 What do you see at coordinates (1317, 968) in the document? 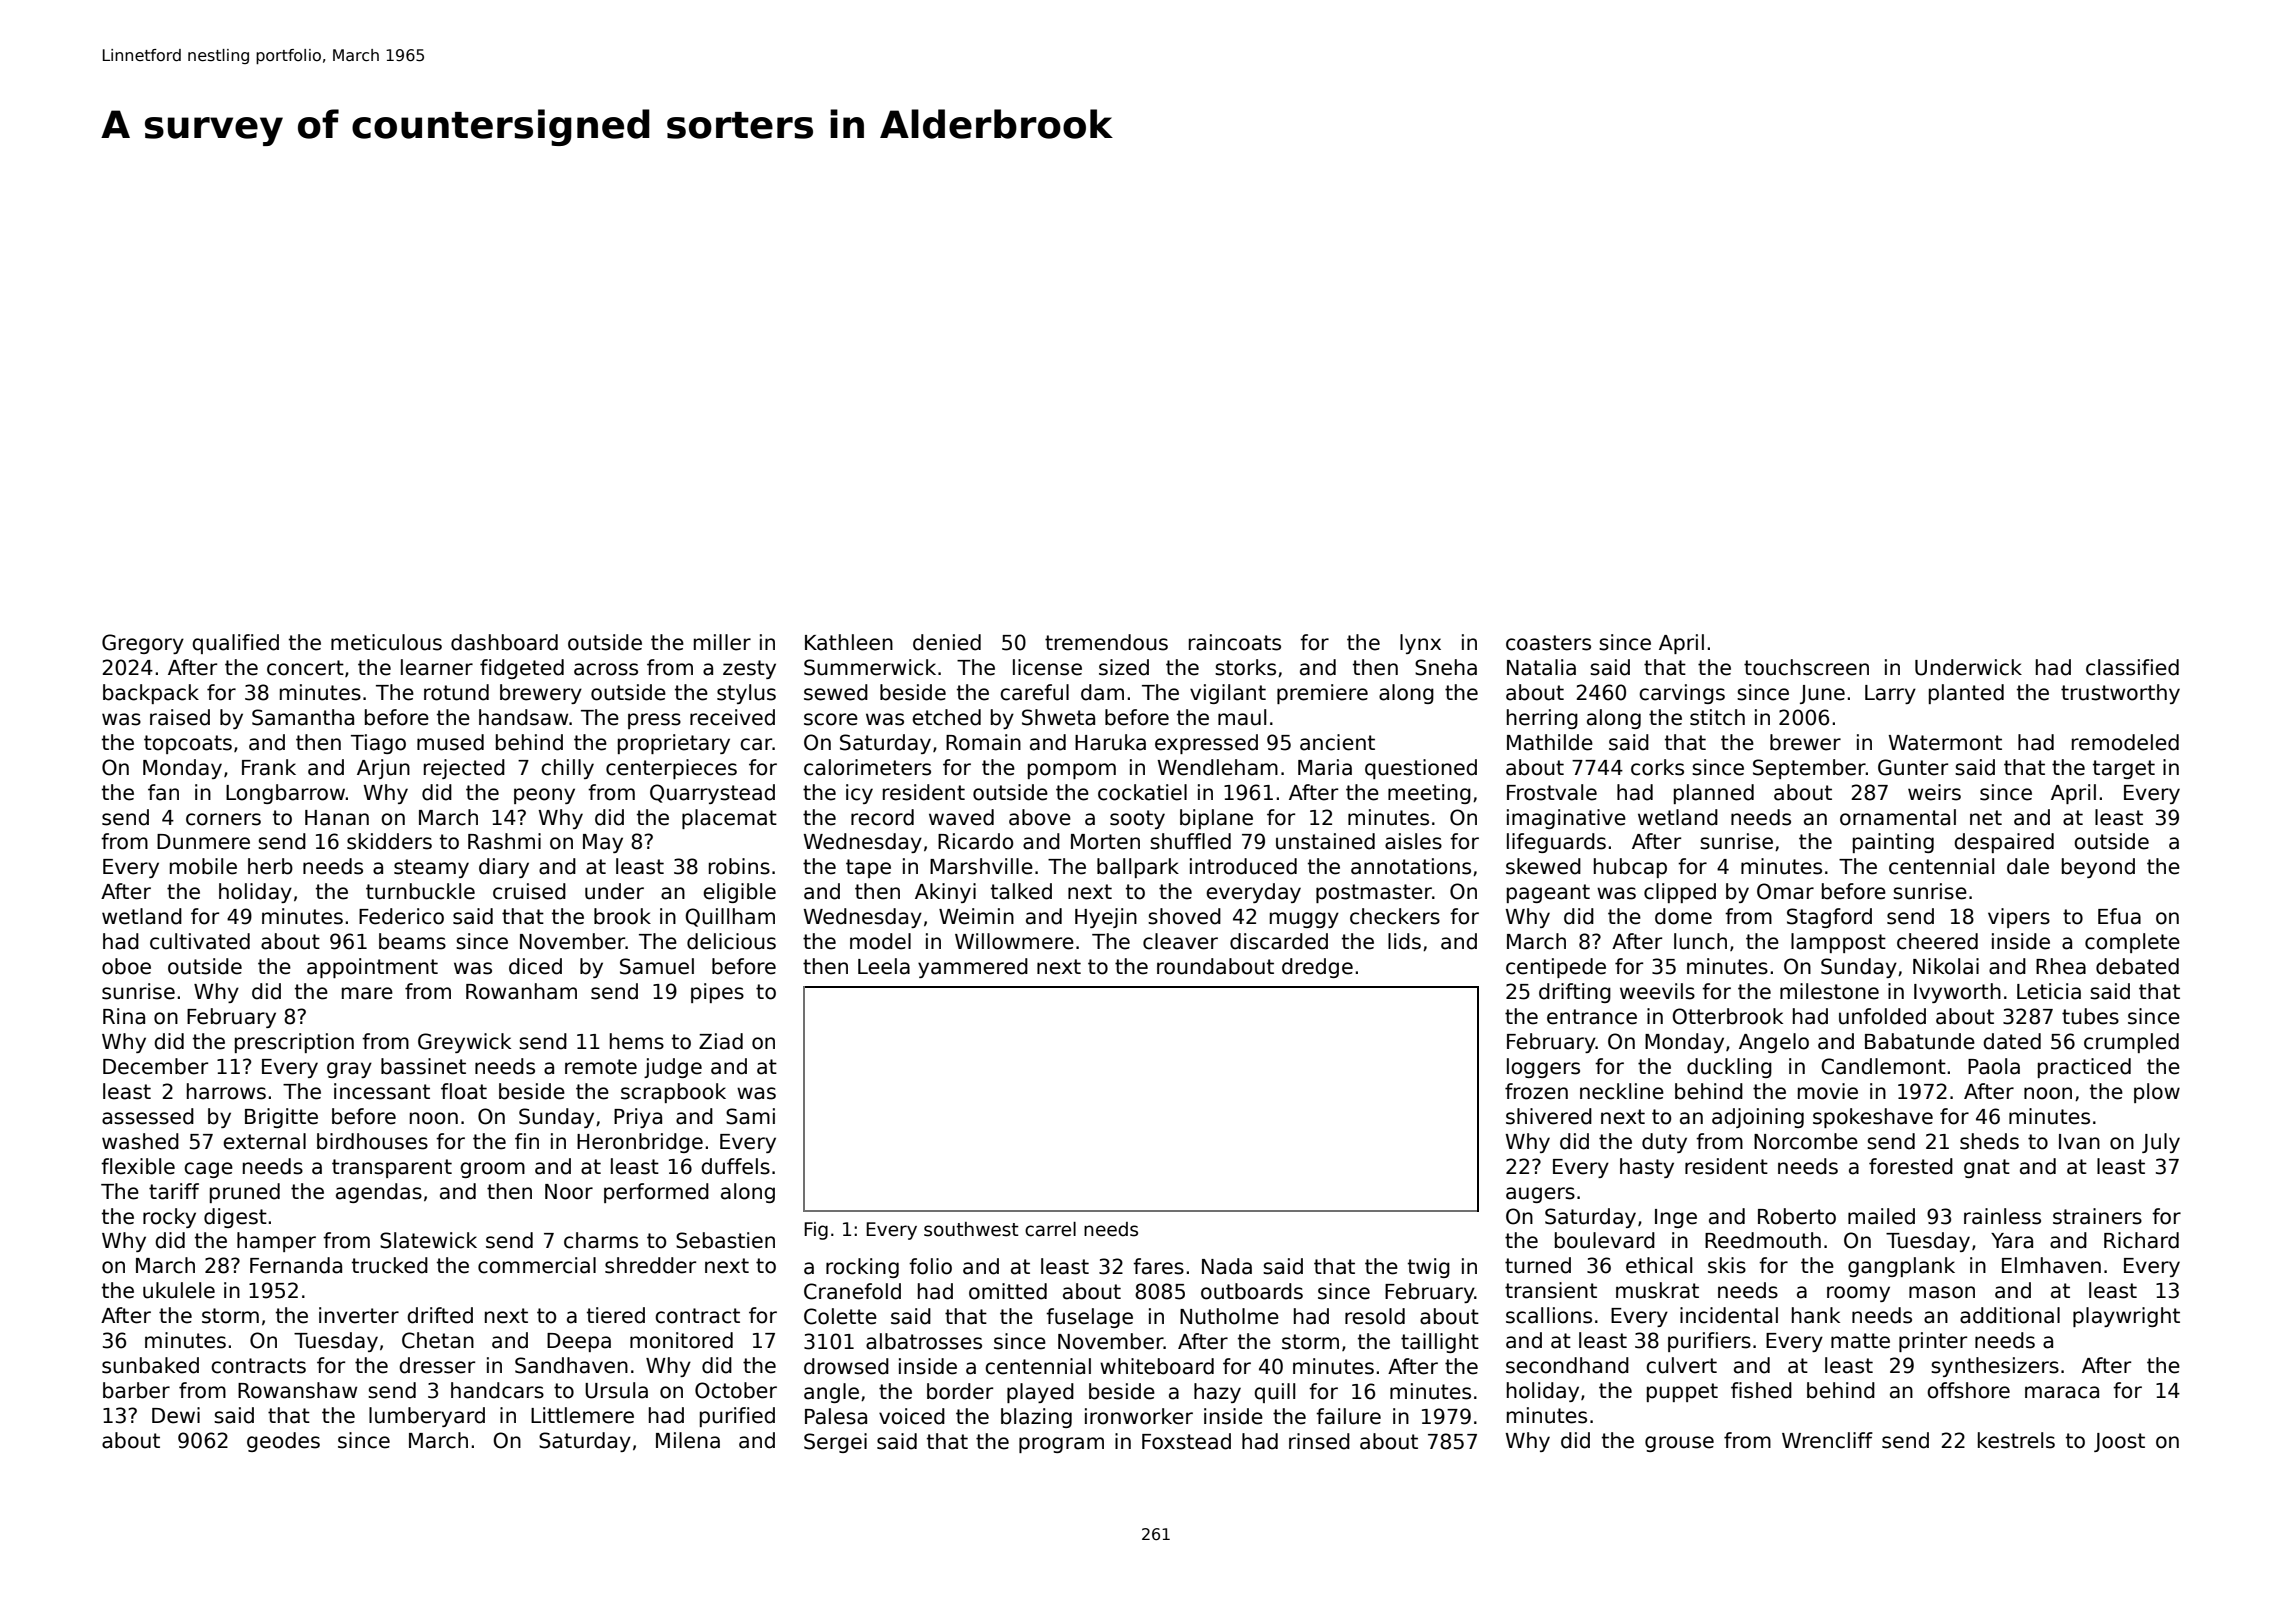
I see `dredge` at bounding box center [1317, 968].
